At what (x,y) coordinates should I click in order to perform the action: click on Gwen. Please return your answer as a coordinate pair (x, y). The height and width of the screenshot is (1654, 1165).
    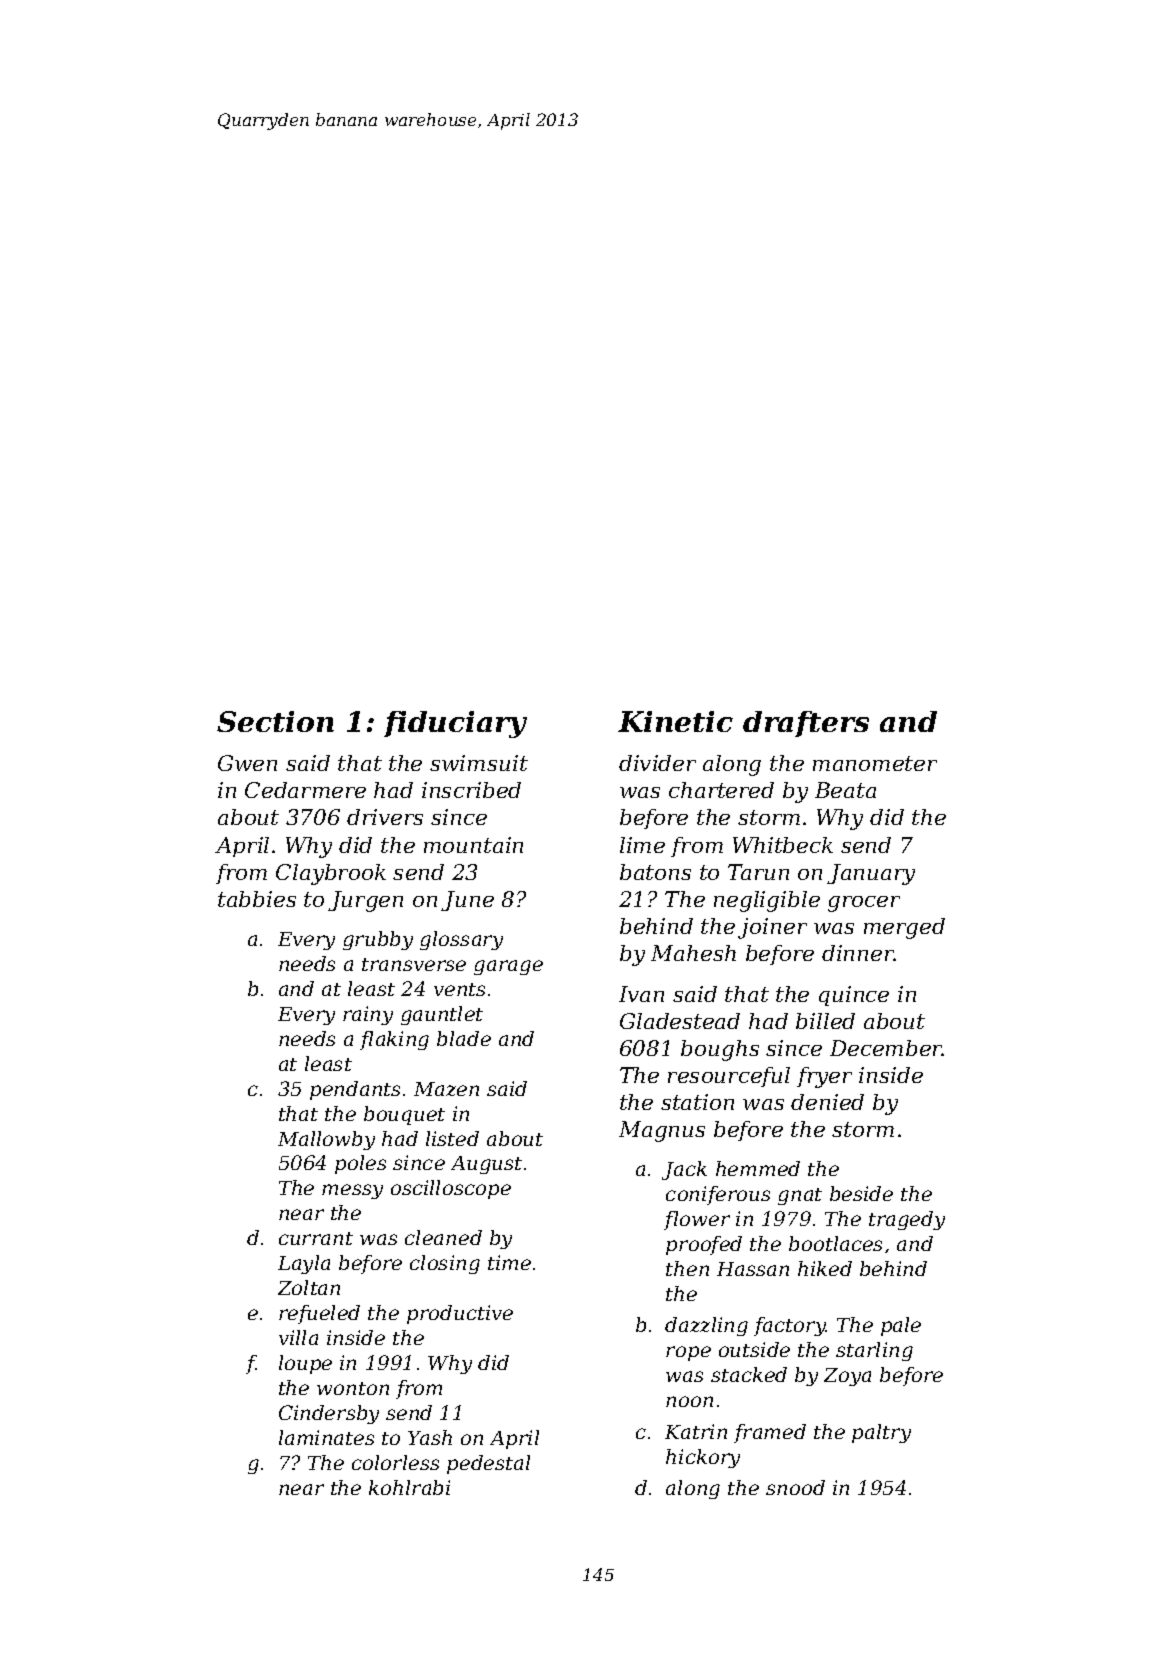
    Looking at the image, I should click on (247, 763).
